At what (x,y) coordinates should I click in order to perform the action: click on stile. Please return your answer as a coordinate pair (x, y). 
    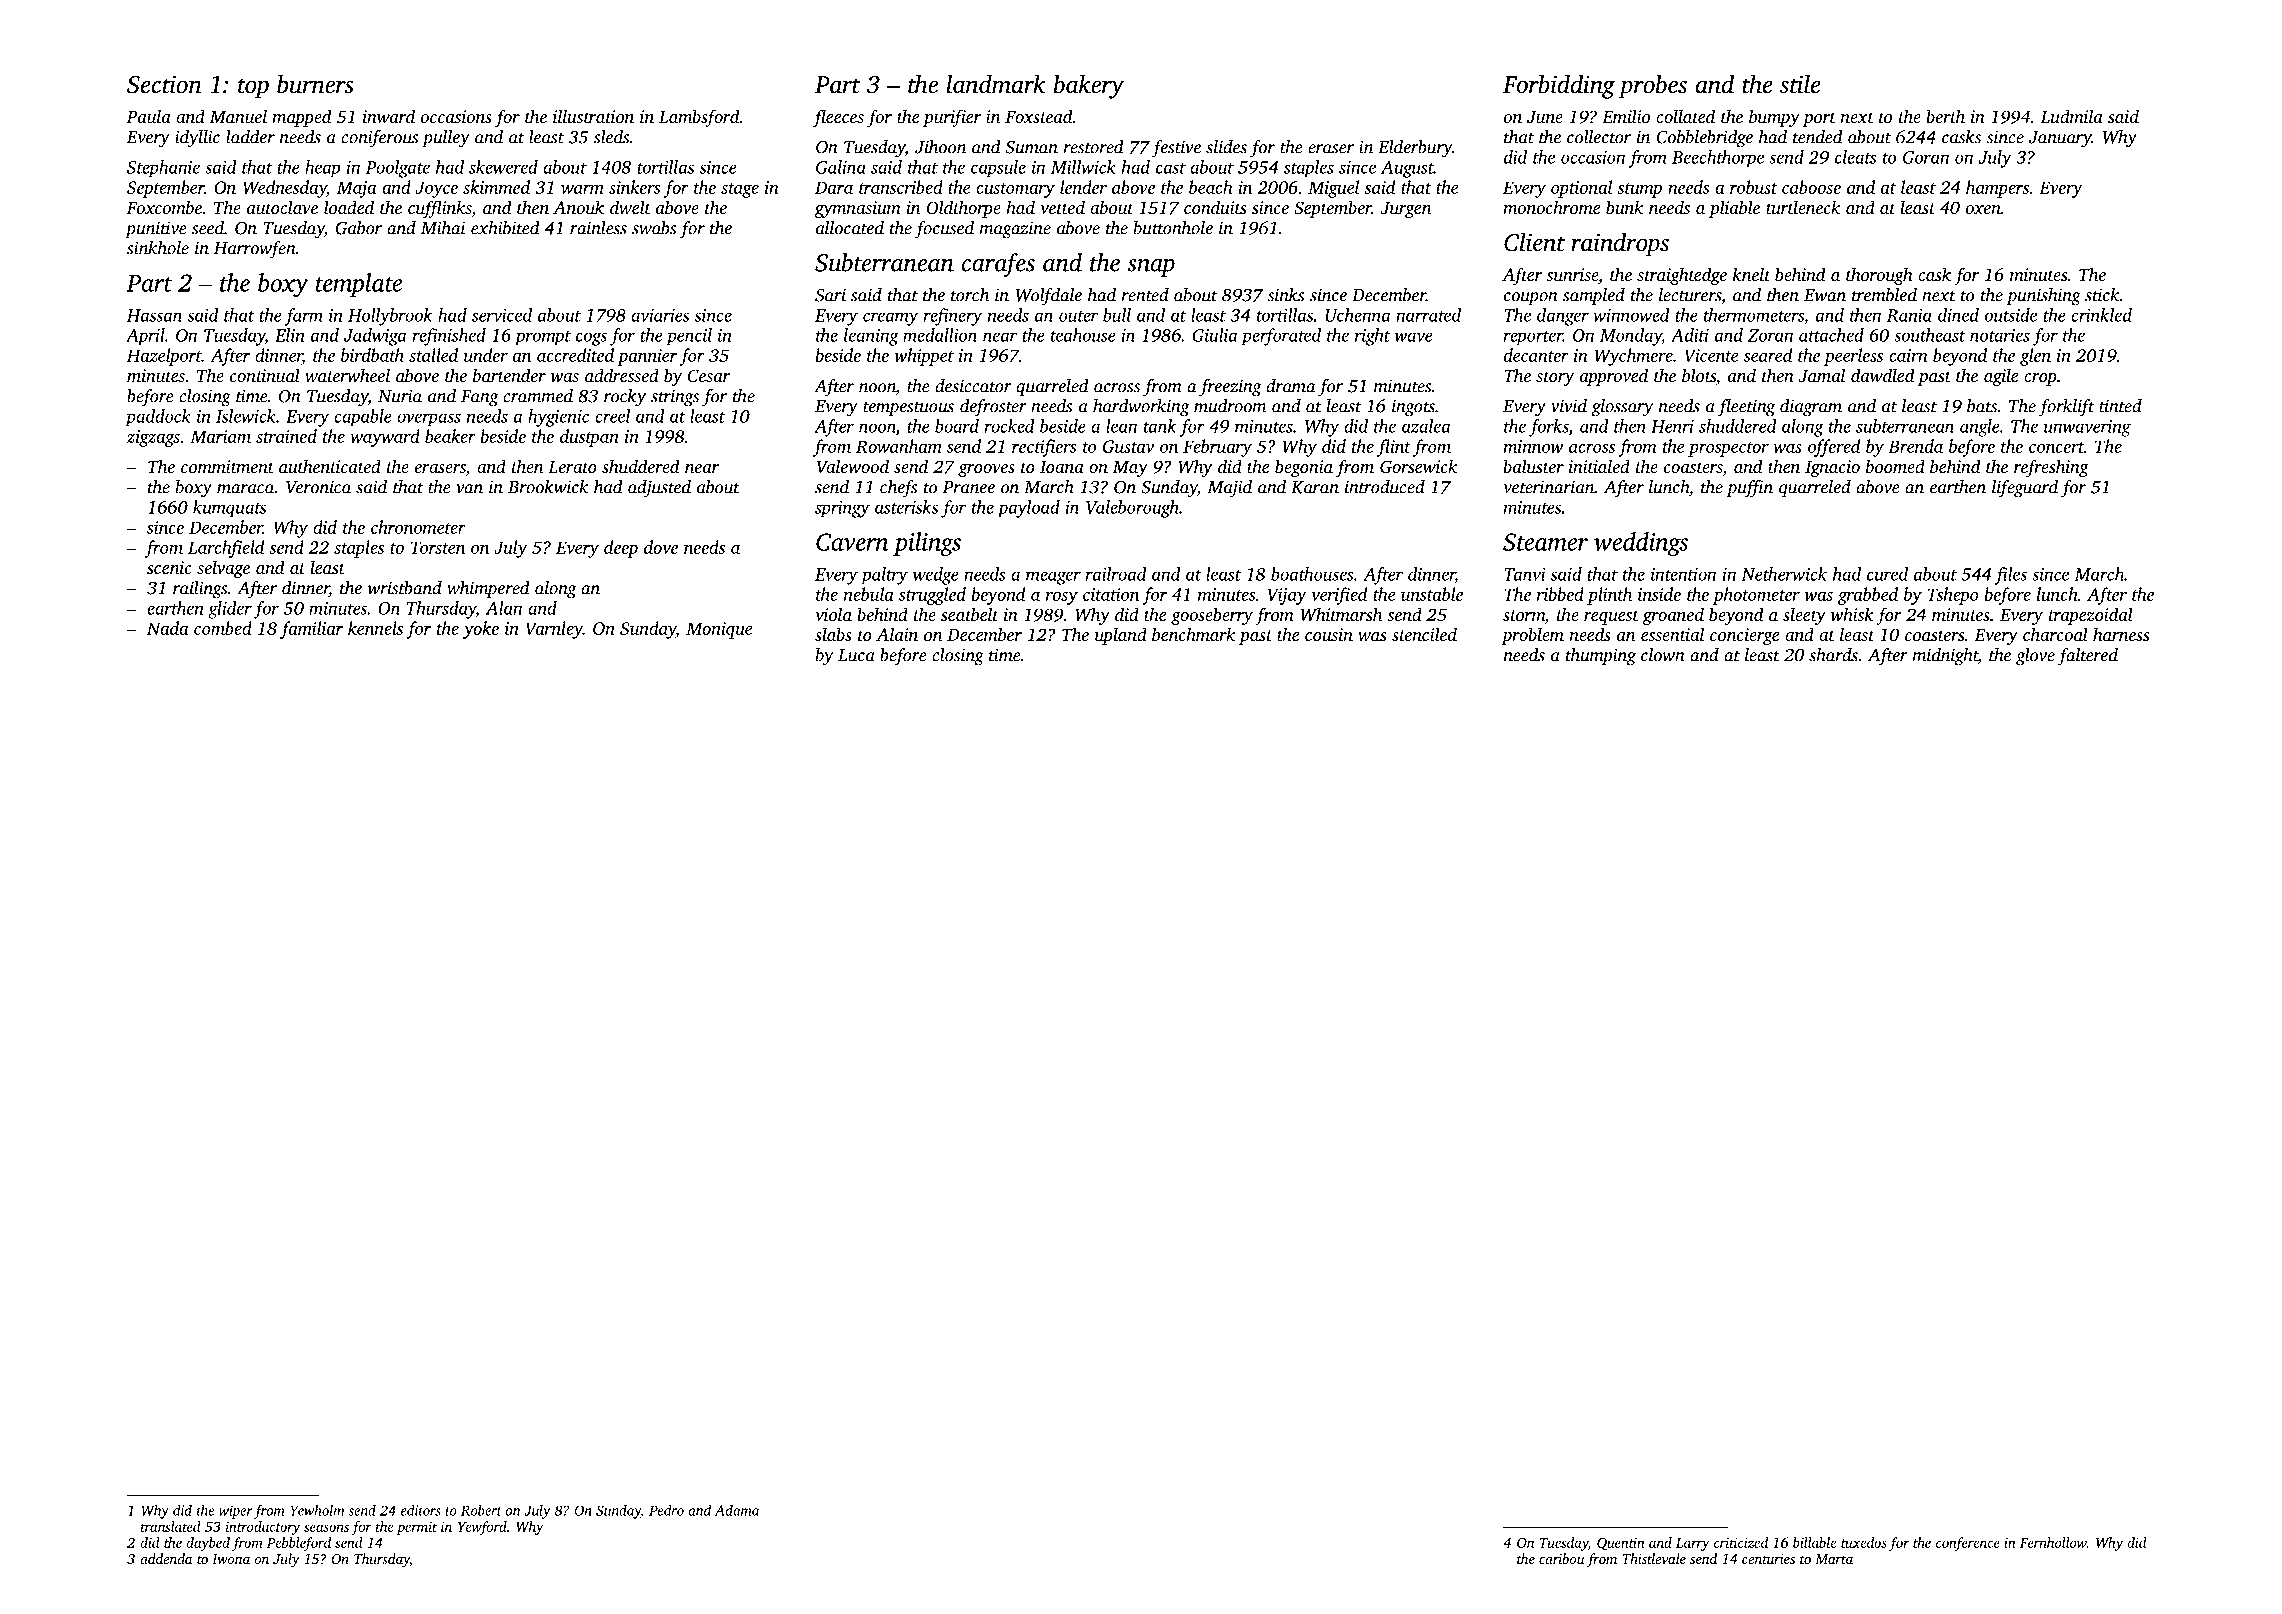
    Looking at the image, I should click on (1800, 84).
